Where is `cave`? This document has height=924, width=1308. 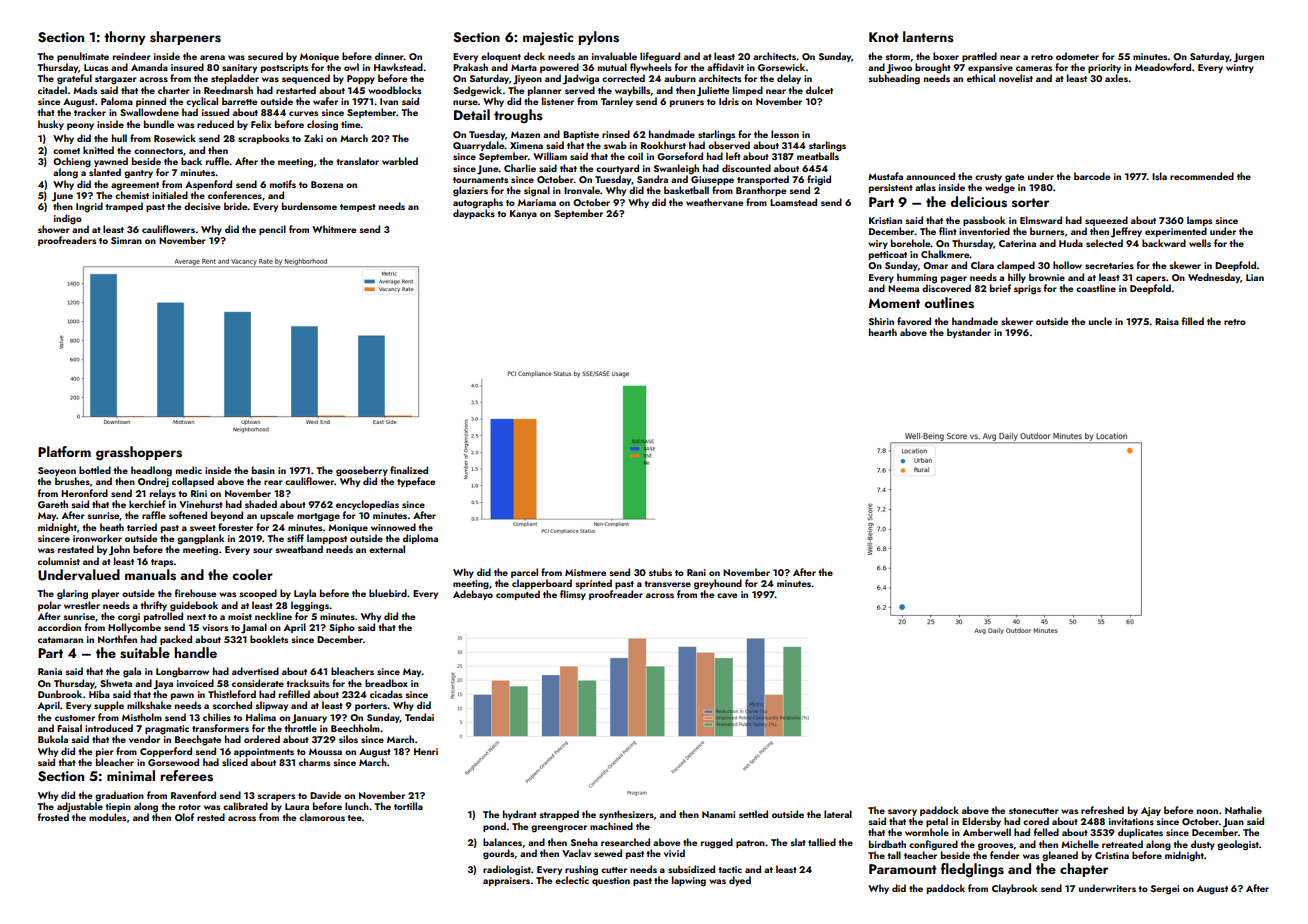
cave is located at coordinates (727, 595).
